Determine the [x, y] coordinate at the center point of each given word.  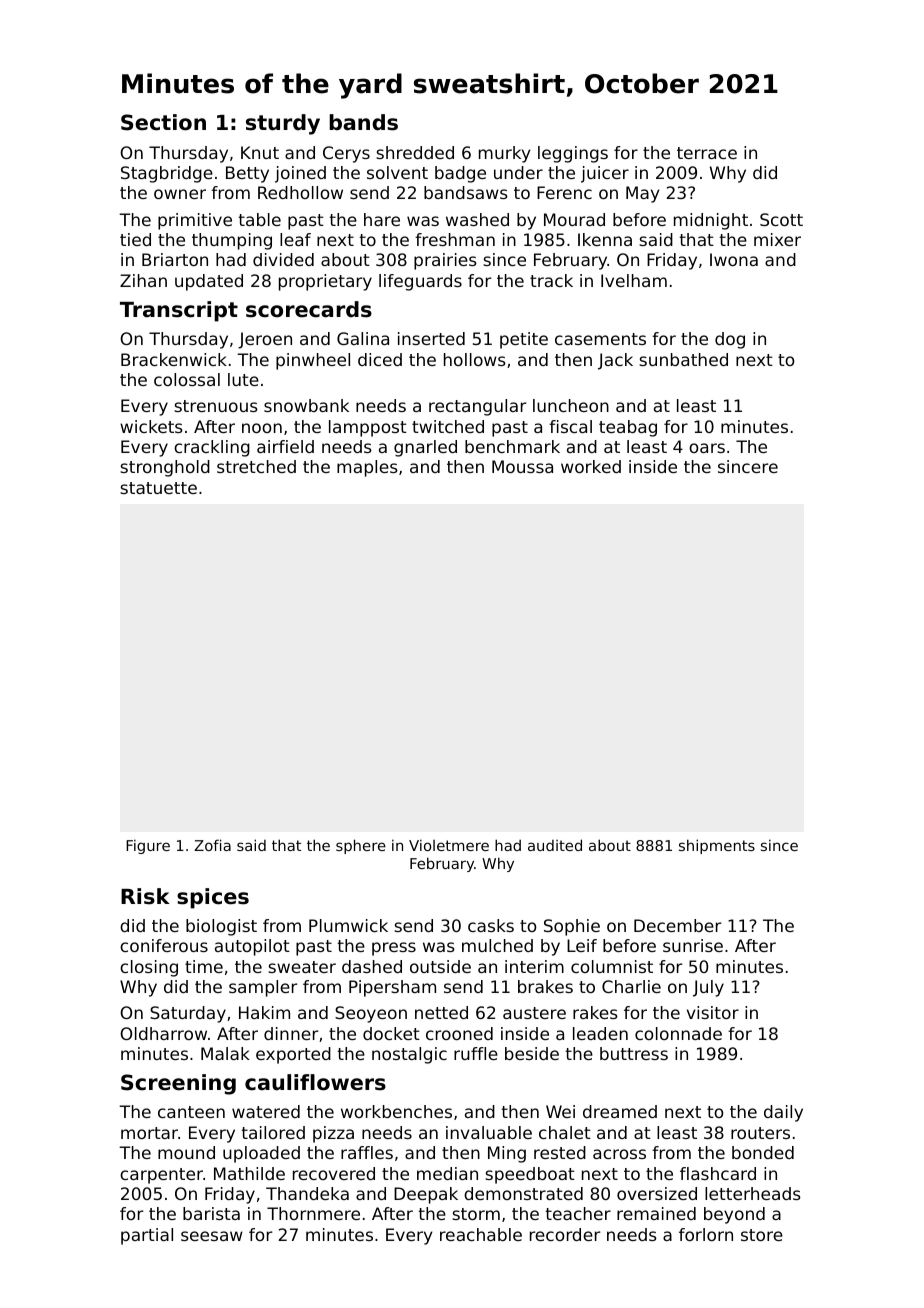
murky [505, 154]
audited [555, 845]
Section [163, 122]
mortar [149, 1133]
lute [243, 379]
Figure [148, 846]
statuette [158, 488]
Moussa [522, 466]
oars [707, 448]
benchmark [512, 446]
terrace [707, 153]
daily [783, 1113]
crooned [459, 1033]
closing [149, 968]
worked [591, 466]
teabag [628, 428]
